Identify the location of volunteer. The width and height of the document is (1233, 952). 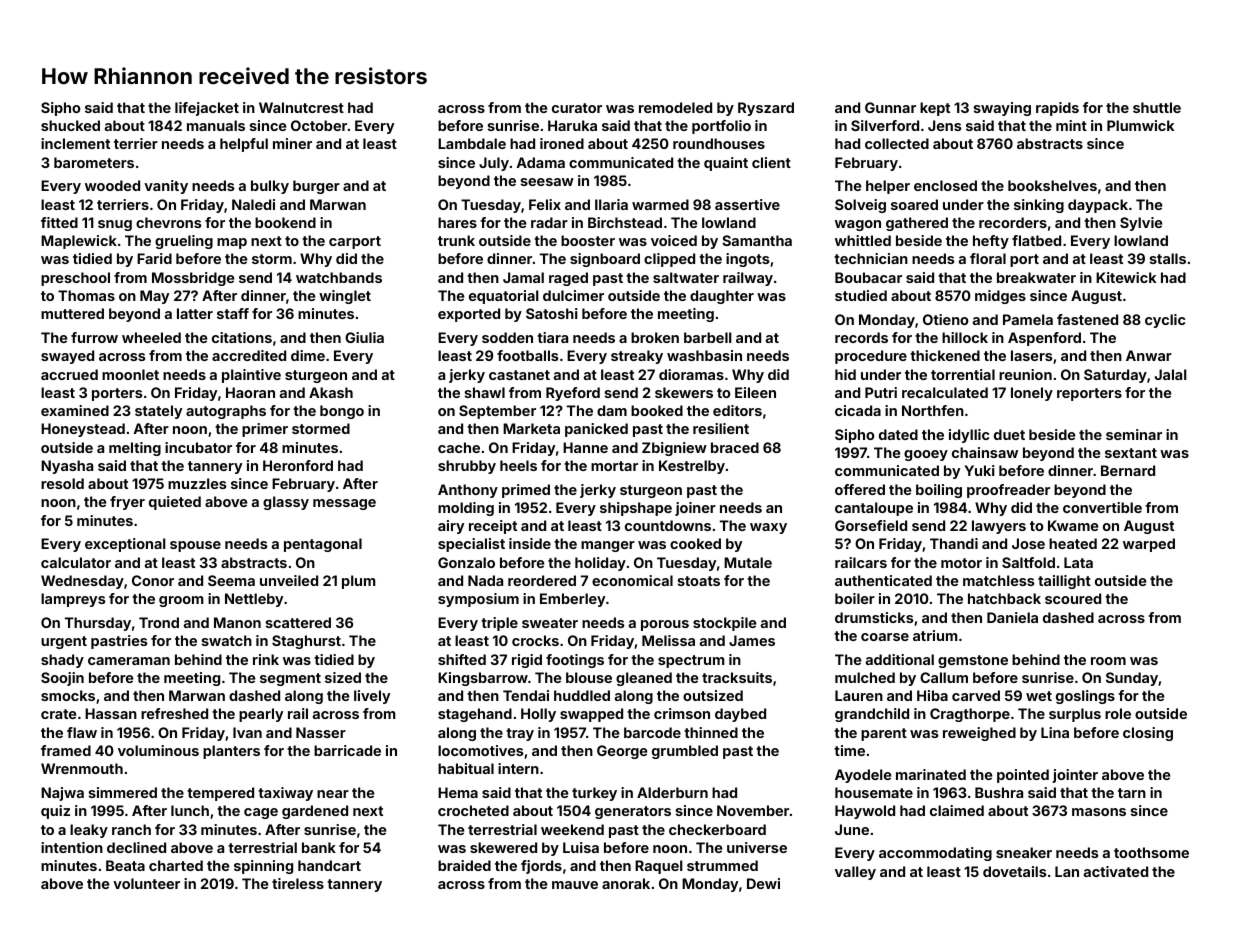
(146, 883).
